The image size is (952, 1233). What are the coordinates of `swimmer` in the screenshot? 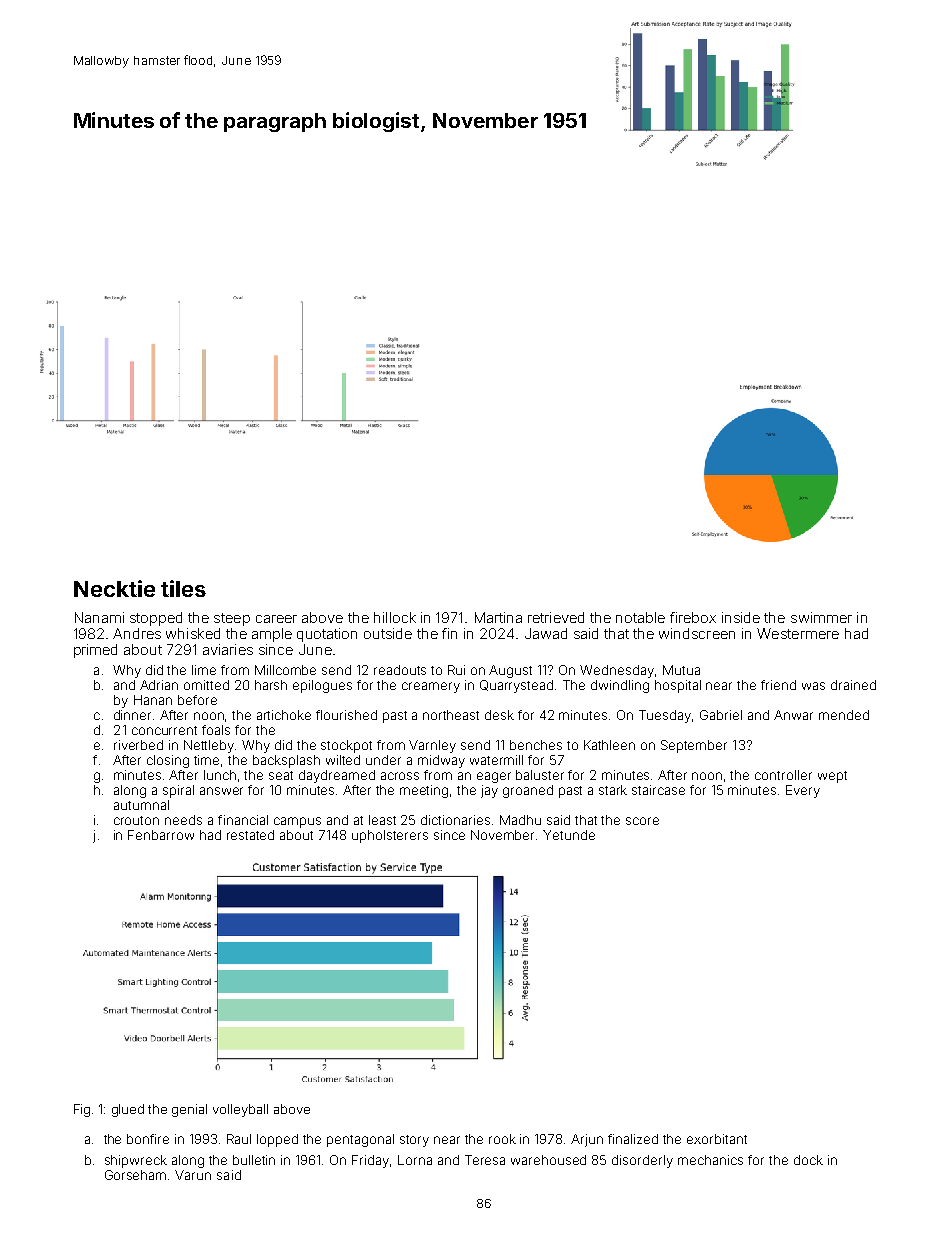 It's located at (821, 617).
